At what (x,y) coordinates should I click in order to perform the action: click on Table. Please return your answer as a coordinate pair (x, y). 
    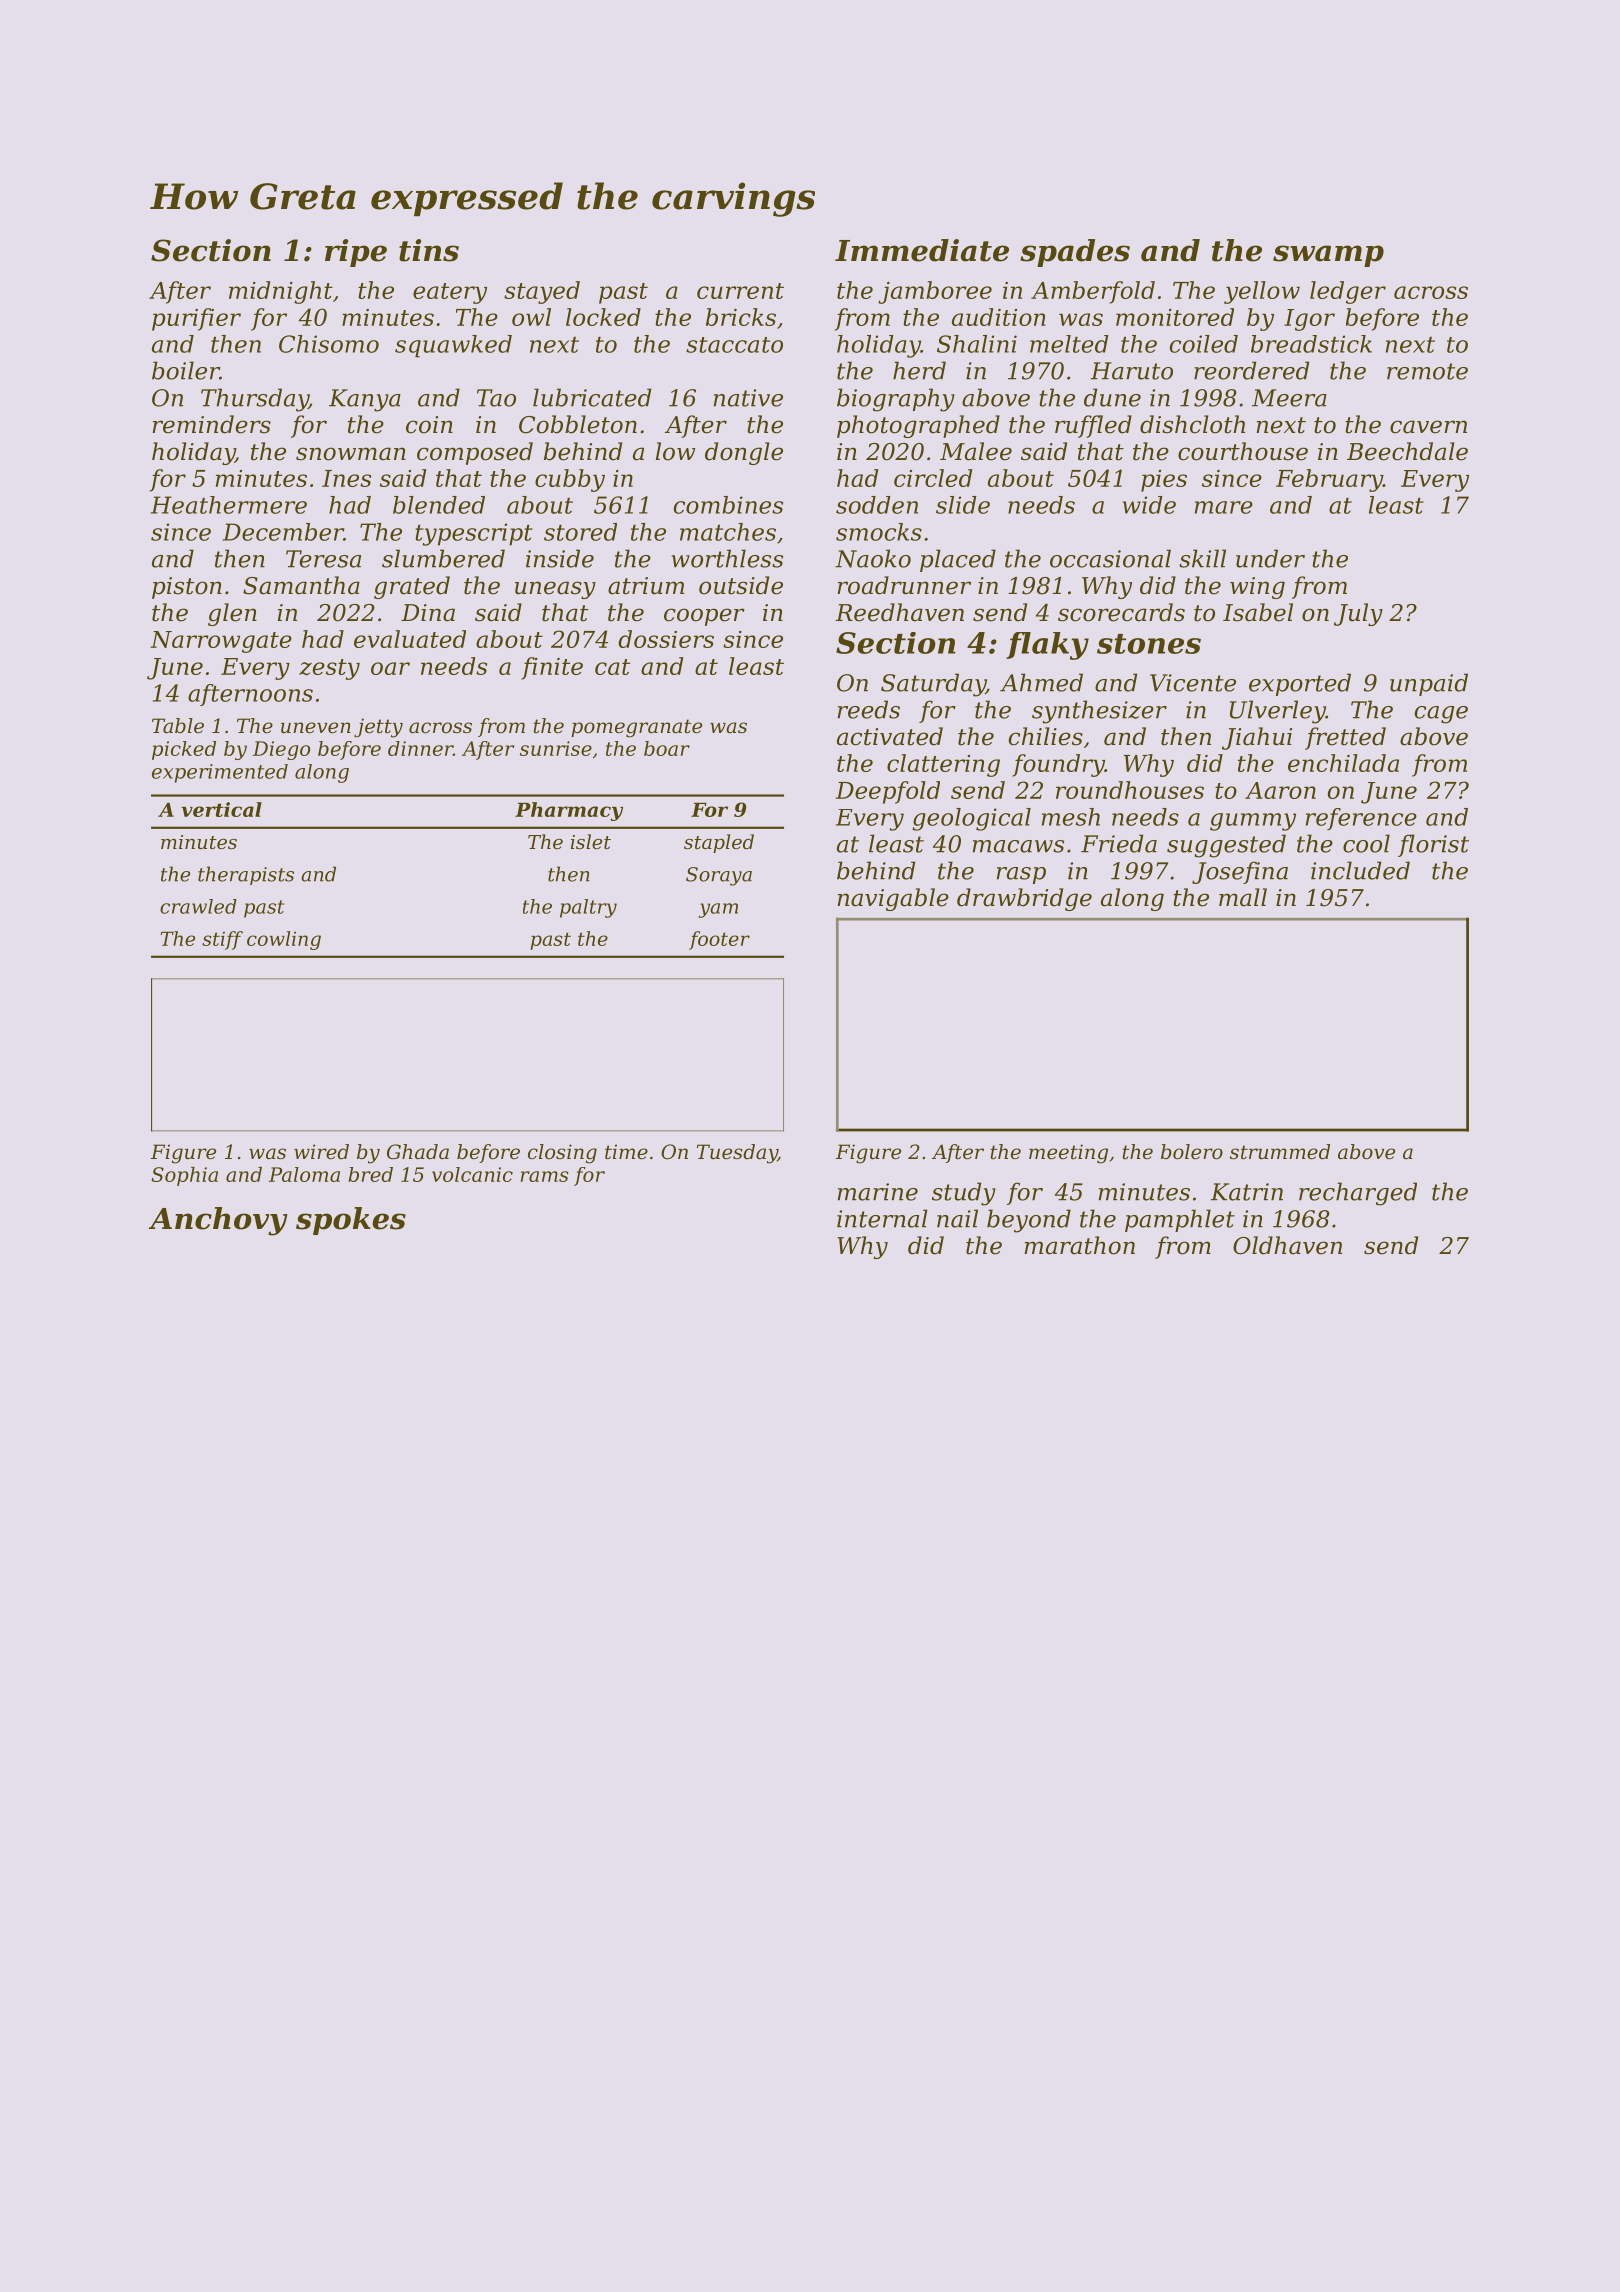
    Looking at the image, I should click on (178, 726).
